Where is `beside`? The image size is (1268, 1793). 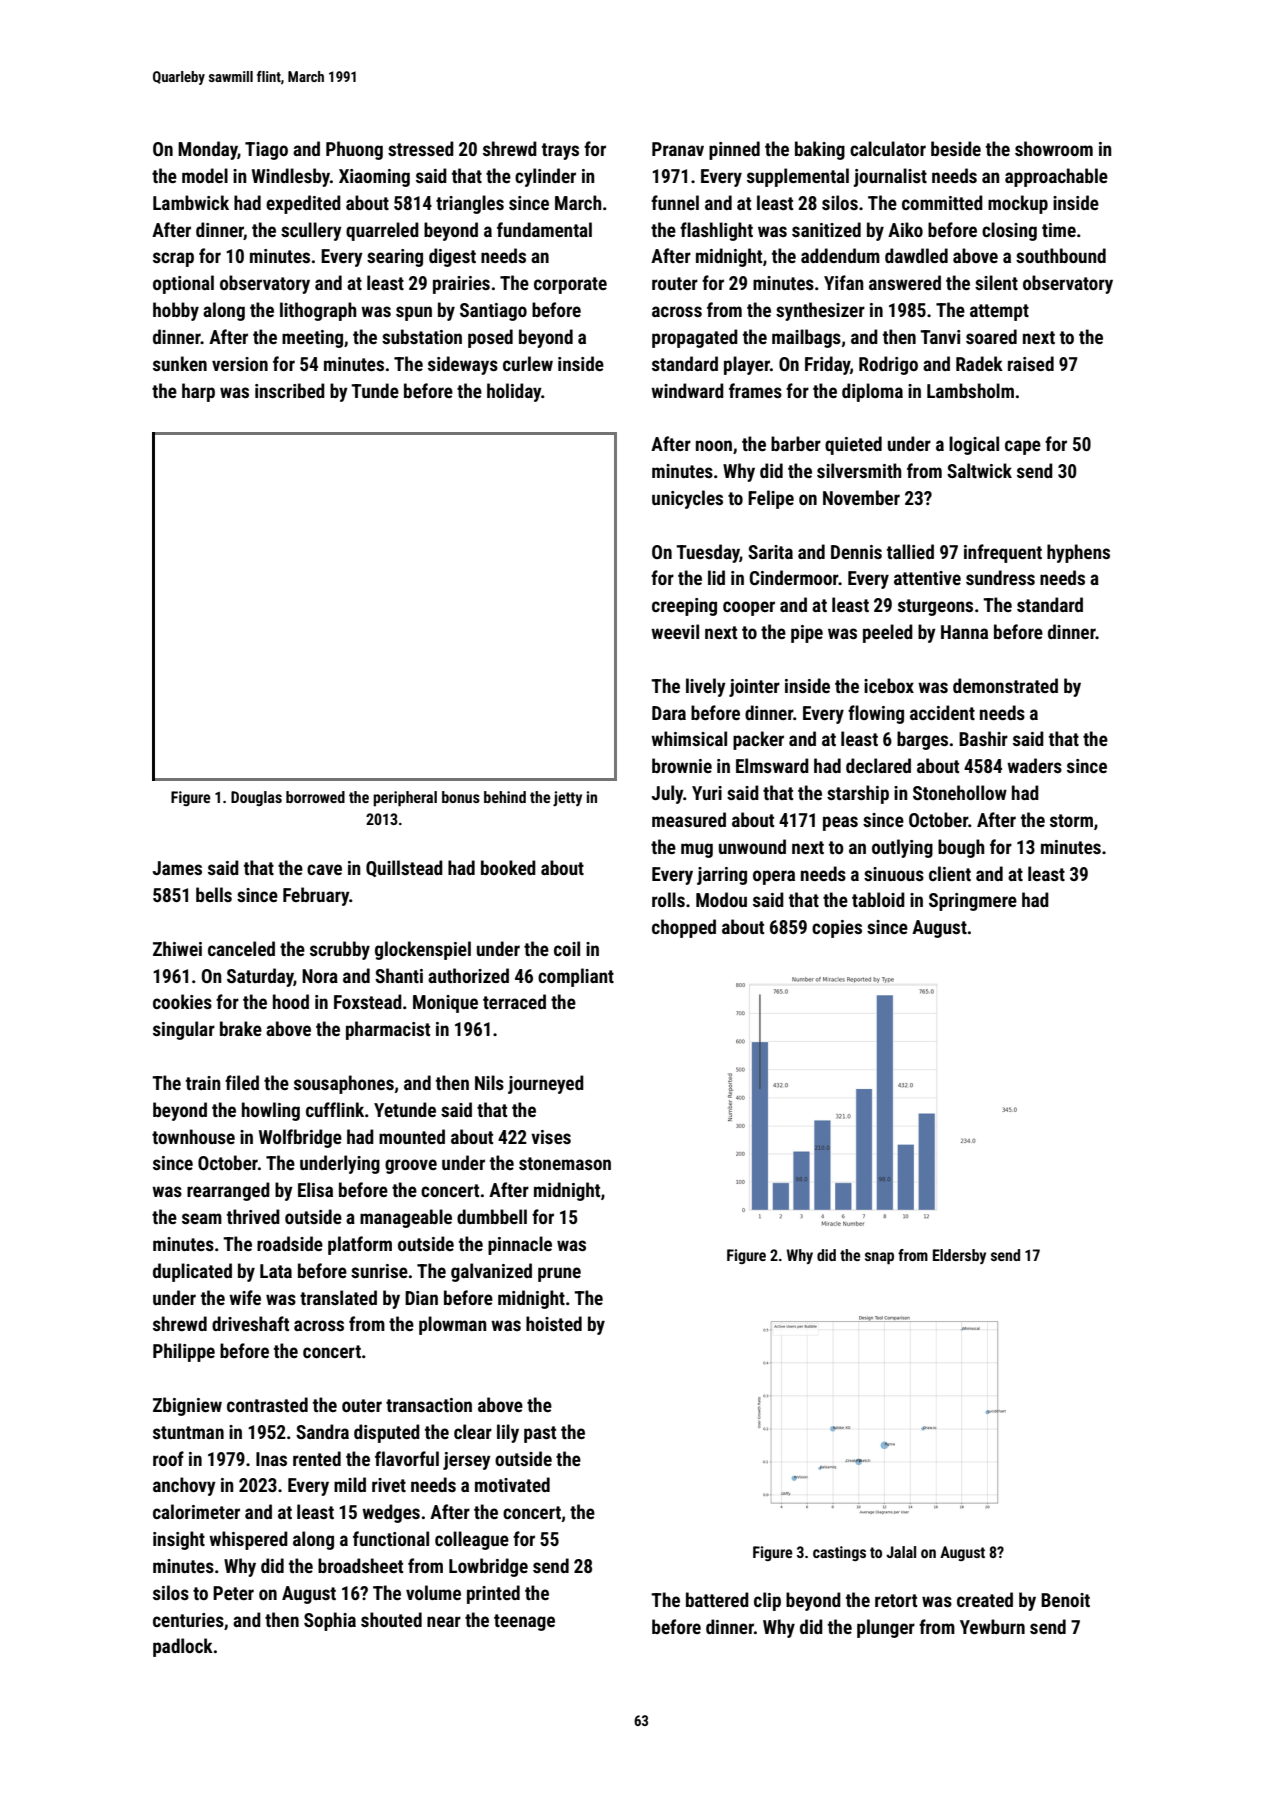 beside is located at coordinates (956, 148).
